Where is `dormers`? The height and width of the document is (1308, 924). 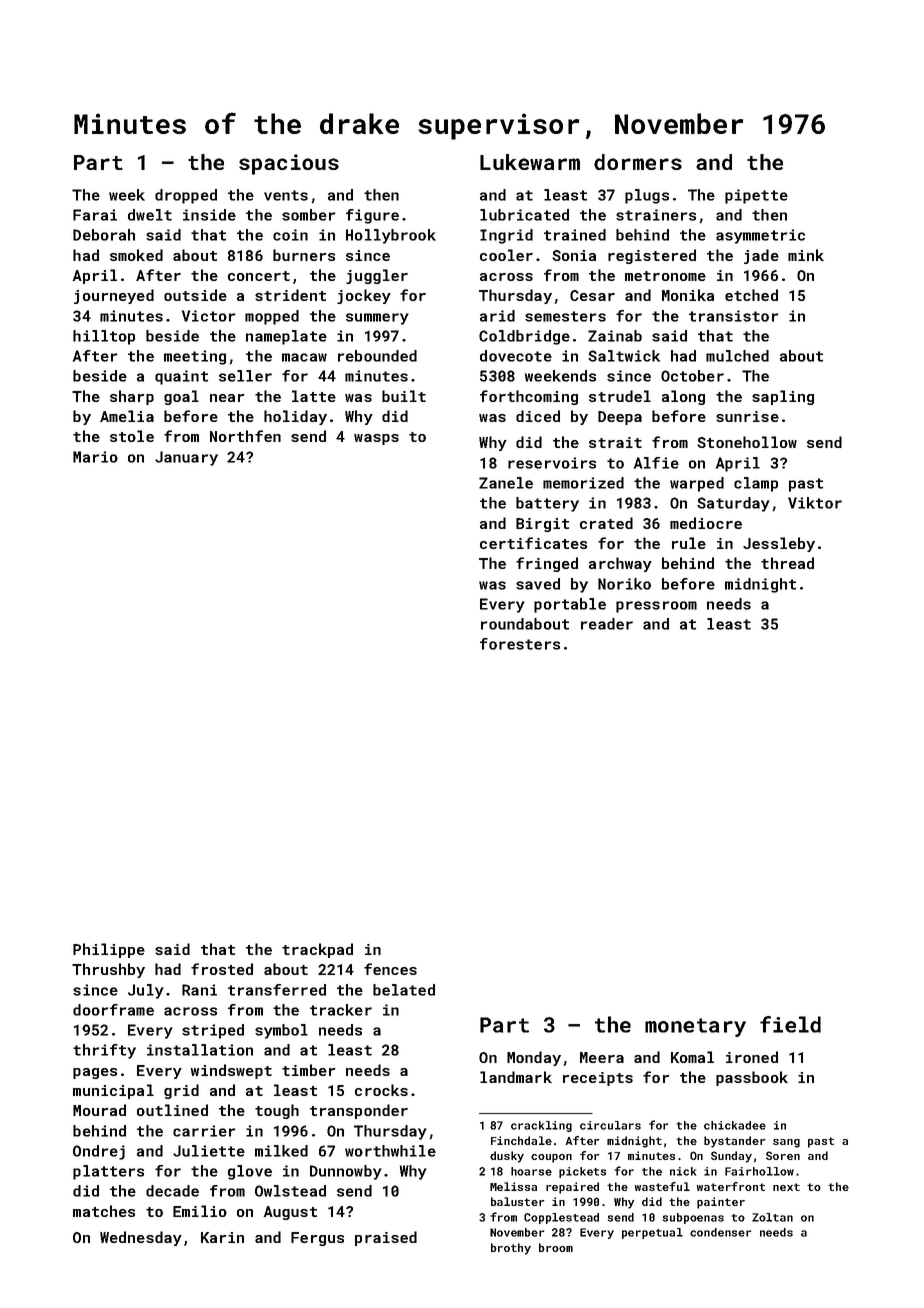
dormers is located at coordinates (638, 162).
